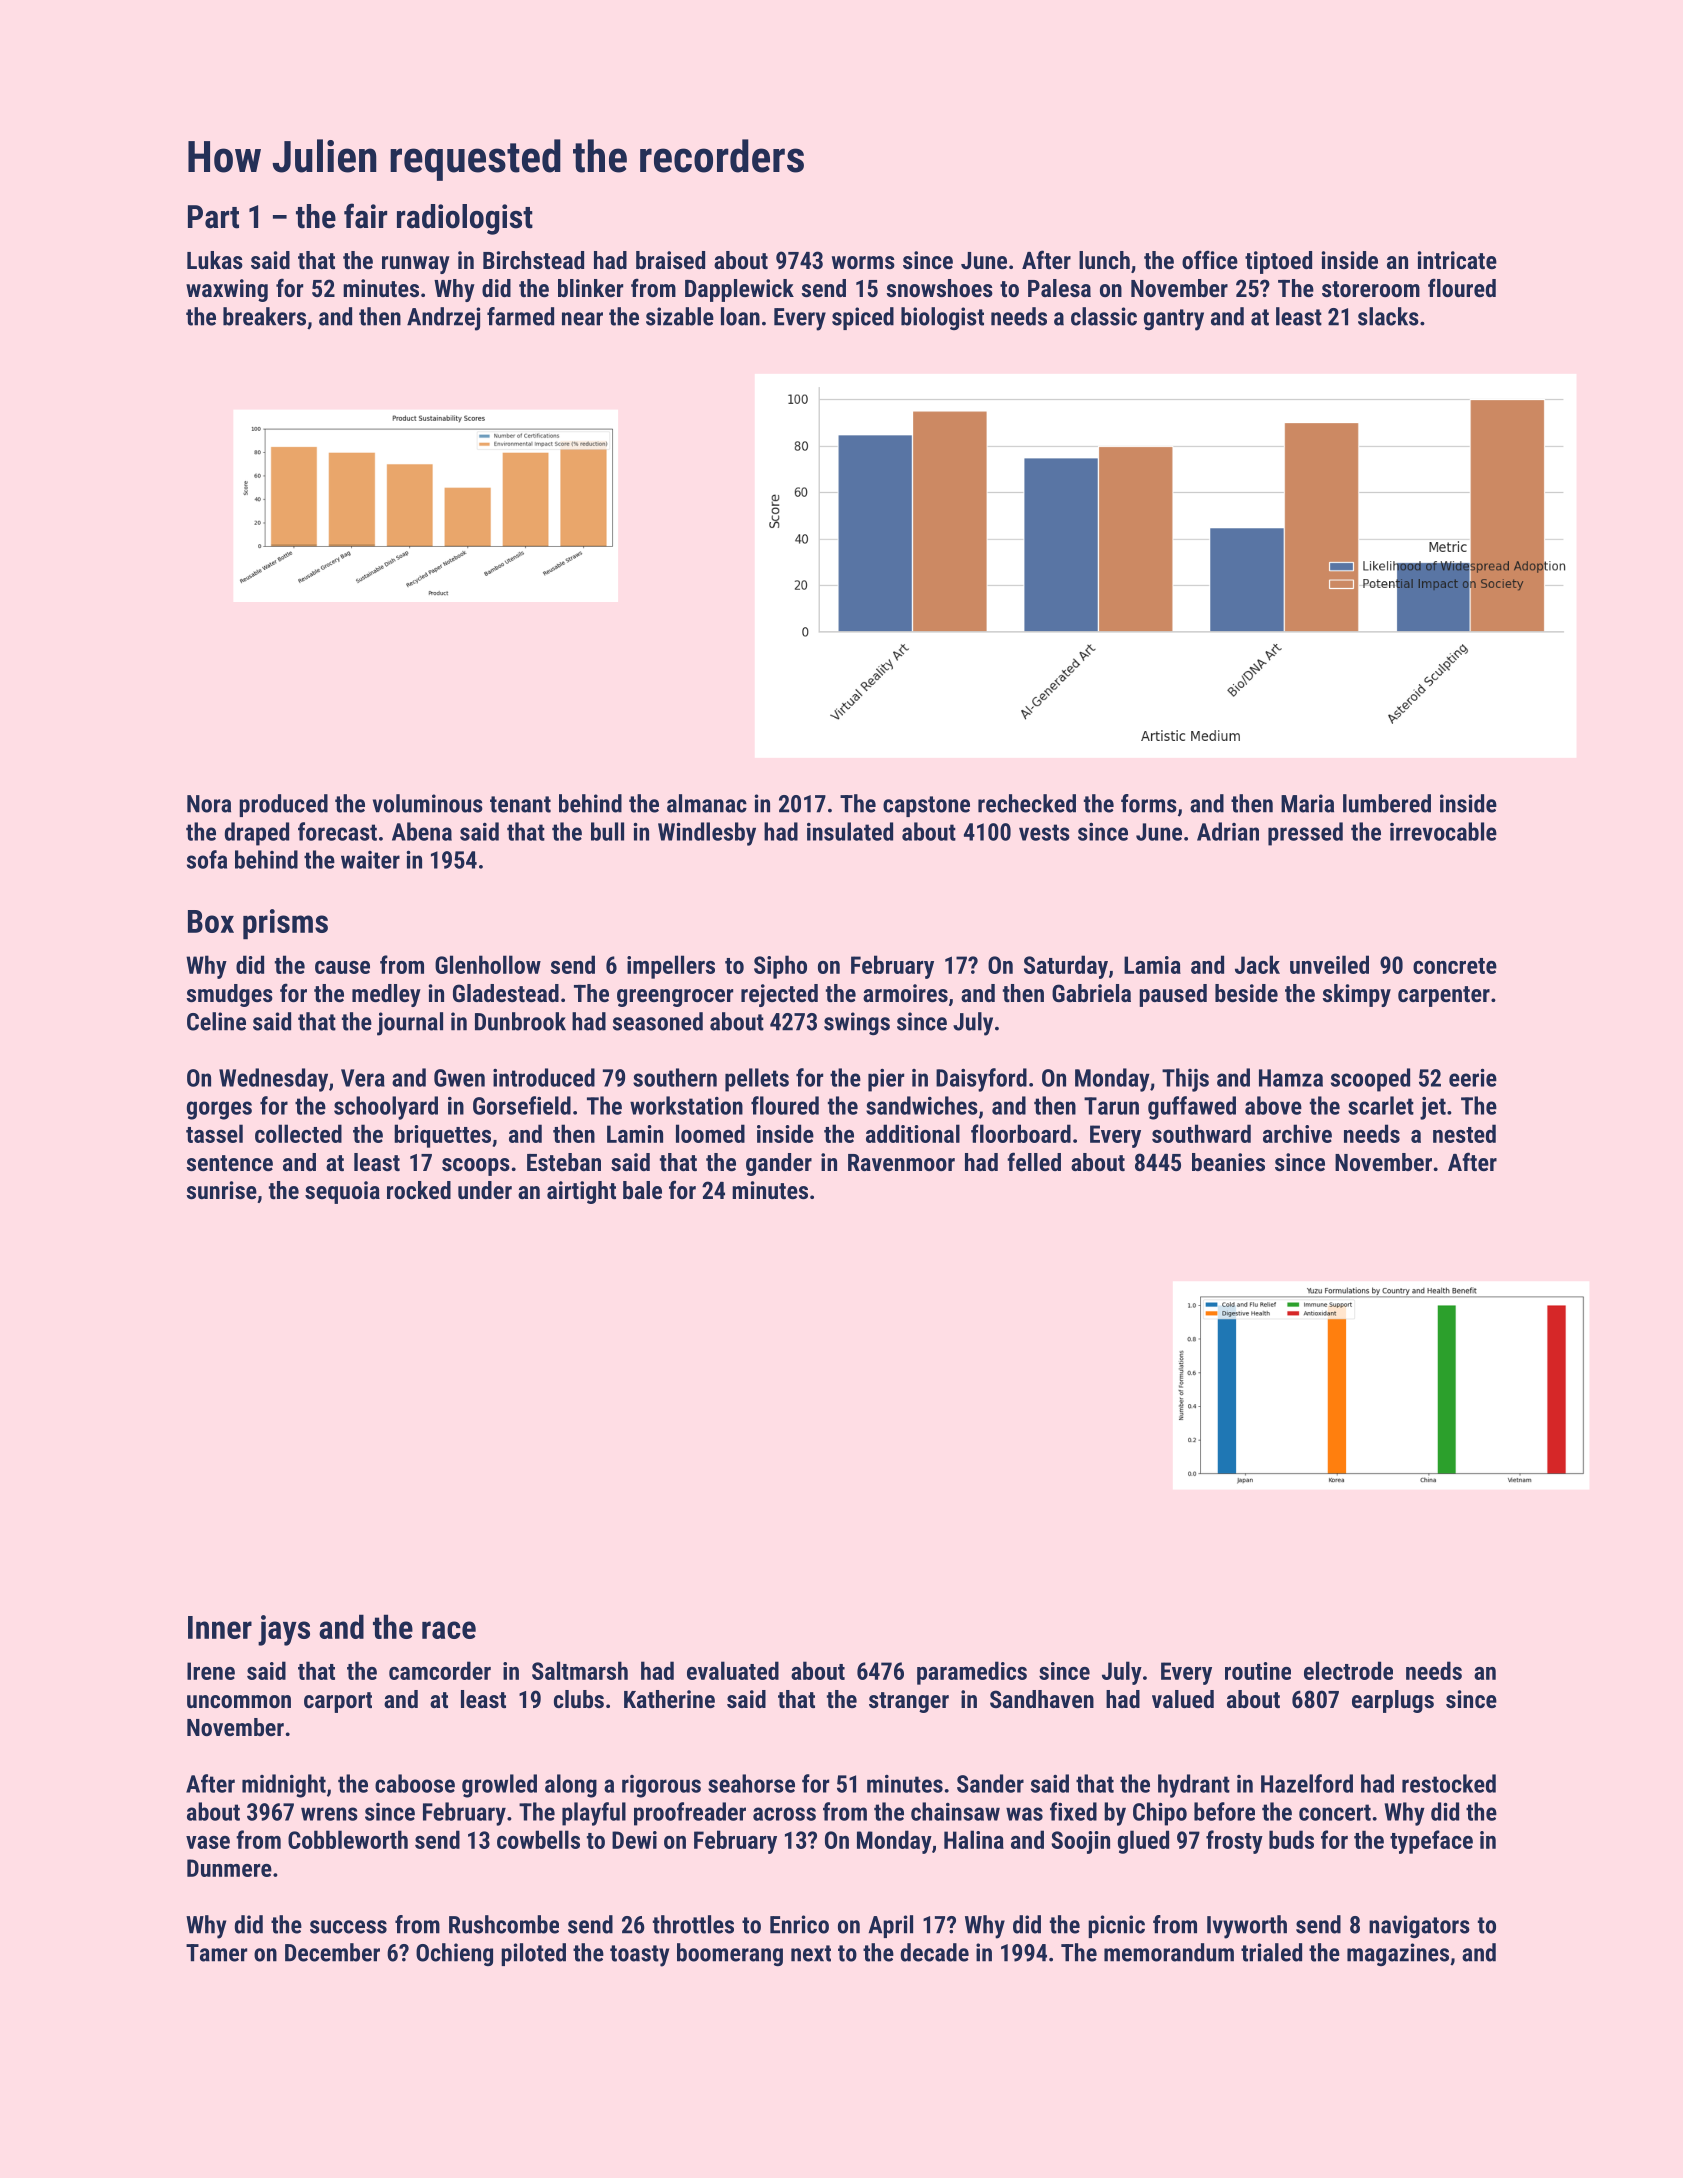  Describe the element at coordinates (520, 804) in the screenshot. I see `tenant` at that location.
